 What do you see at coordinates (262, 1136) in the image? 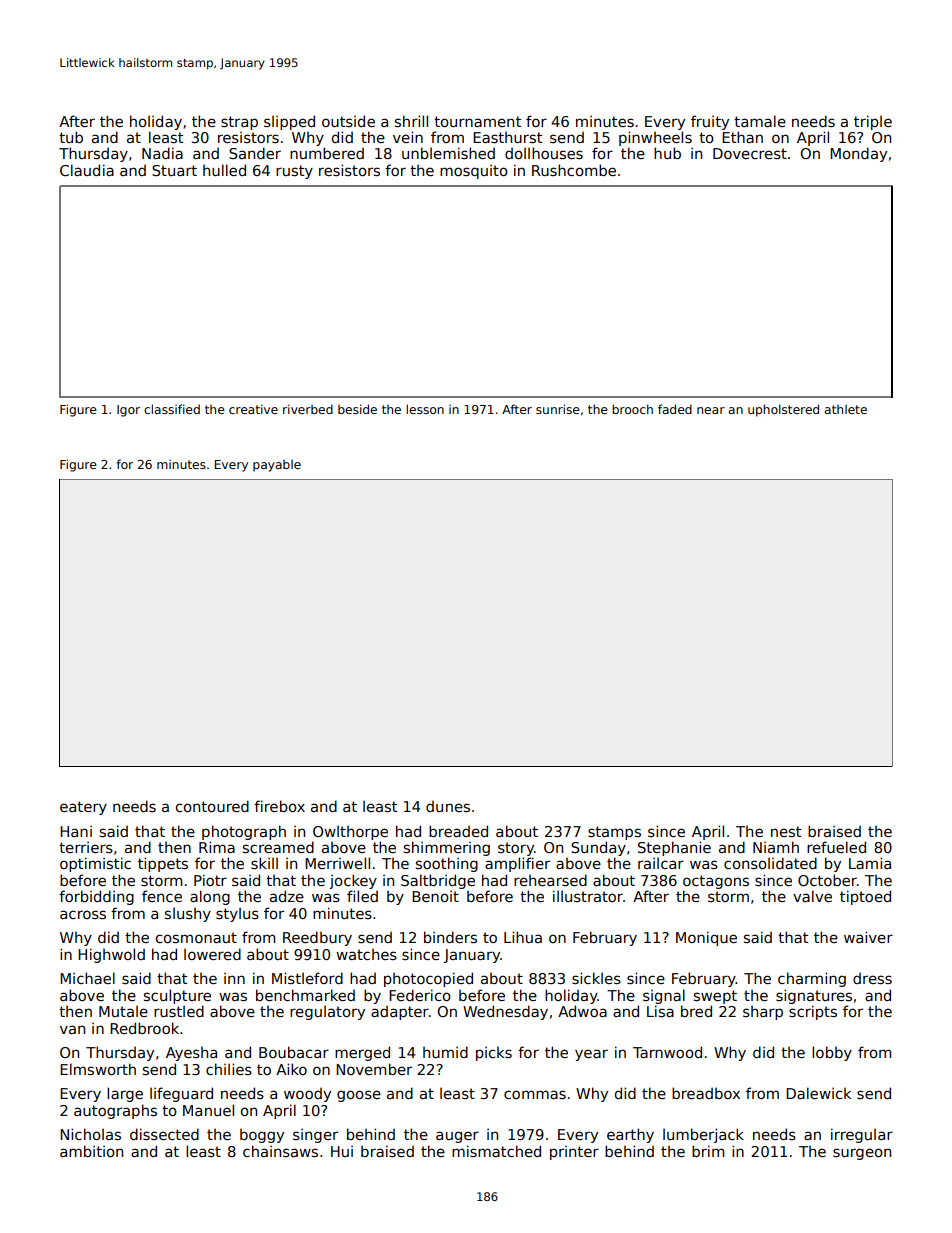
I see `boggy` at bounding box center [262, 1136].
